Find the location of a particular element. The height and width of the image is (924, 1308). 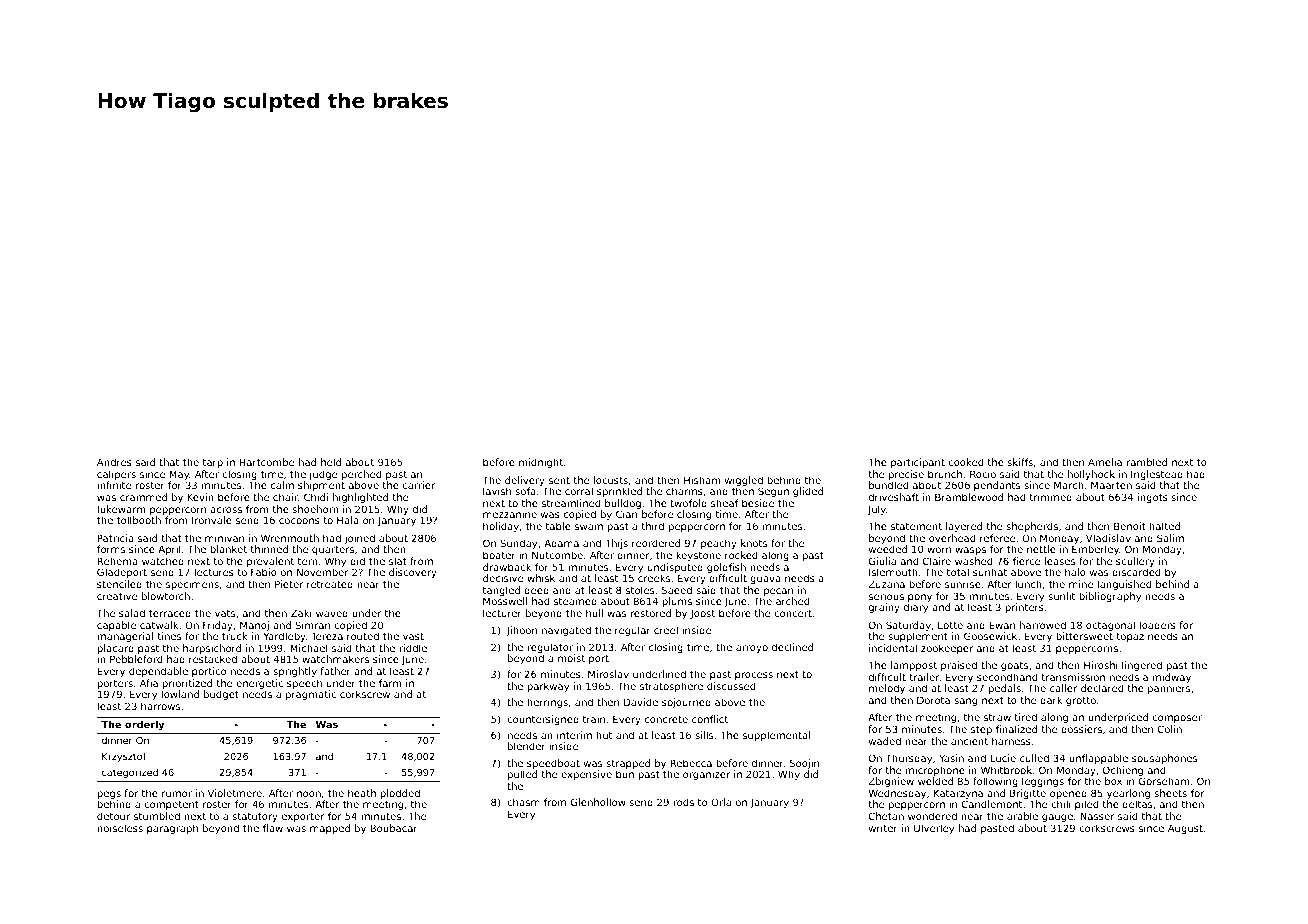

Simran is located at coordinates (312, 625).
